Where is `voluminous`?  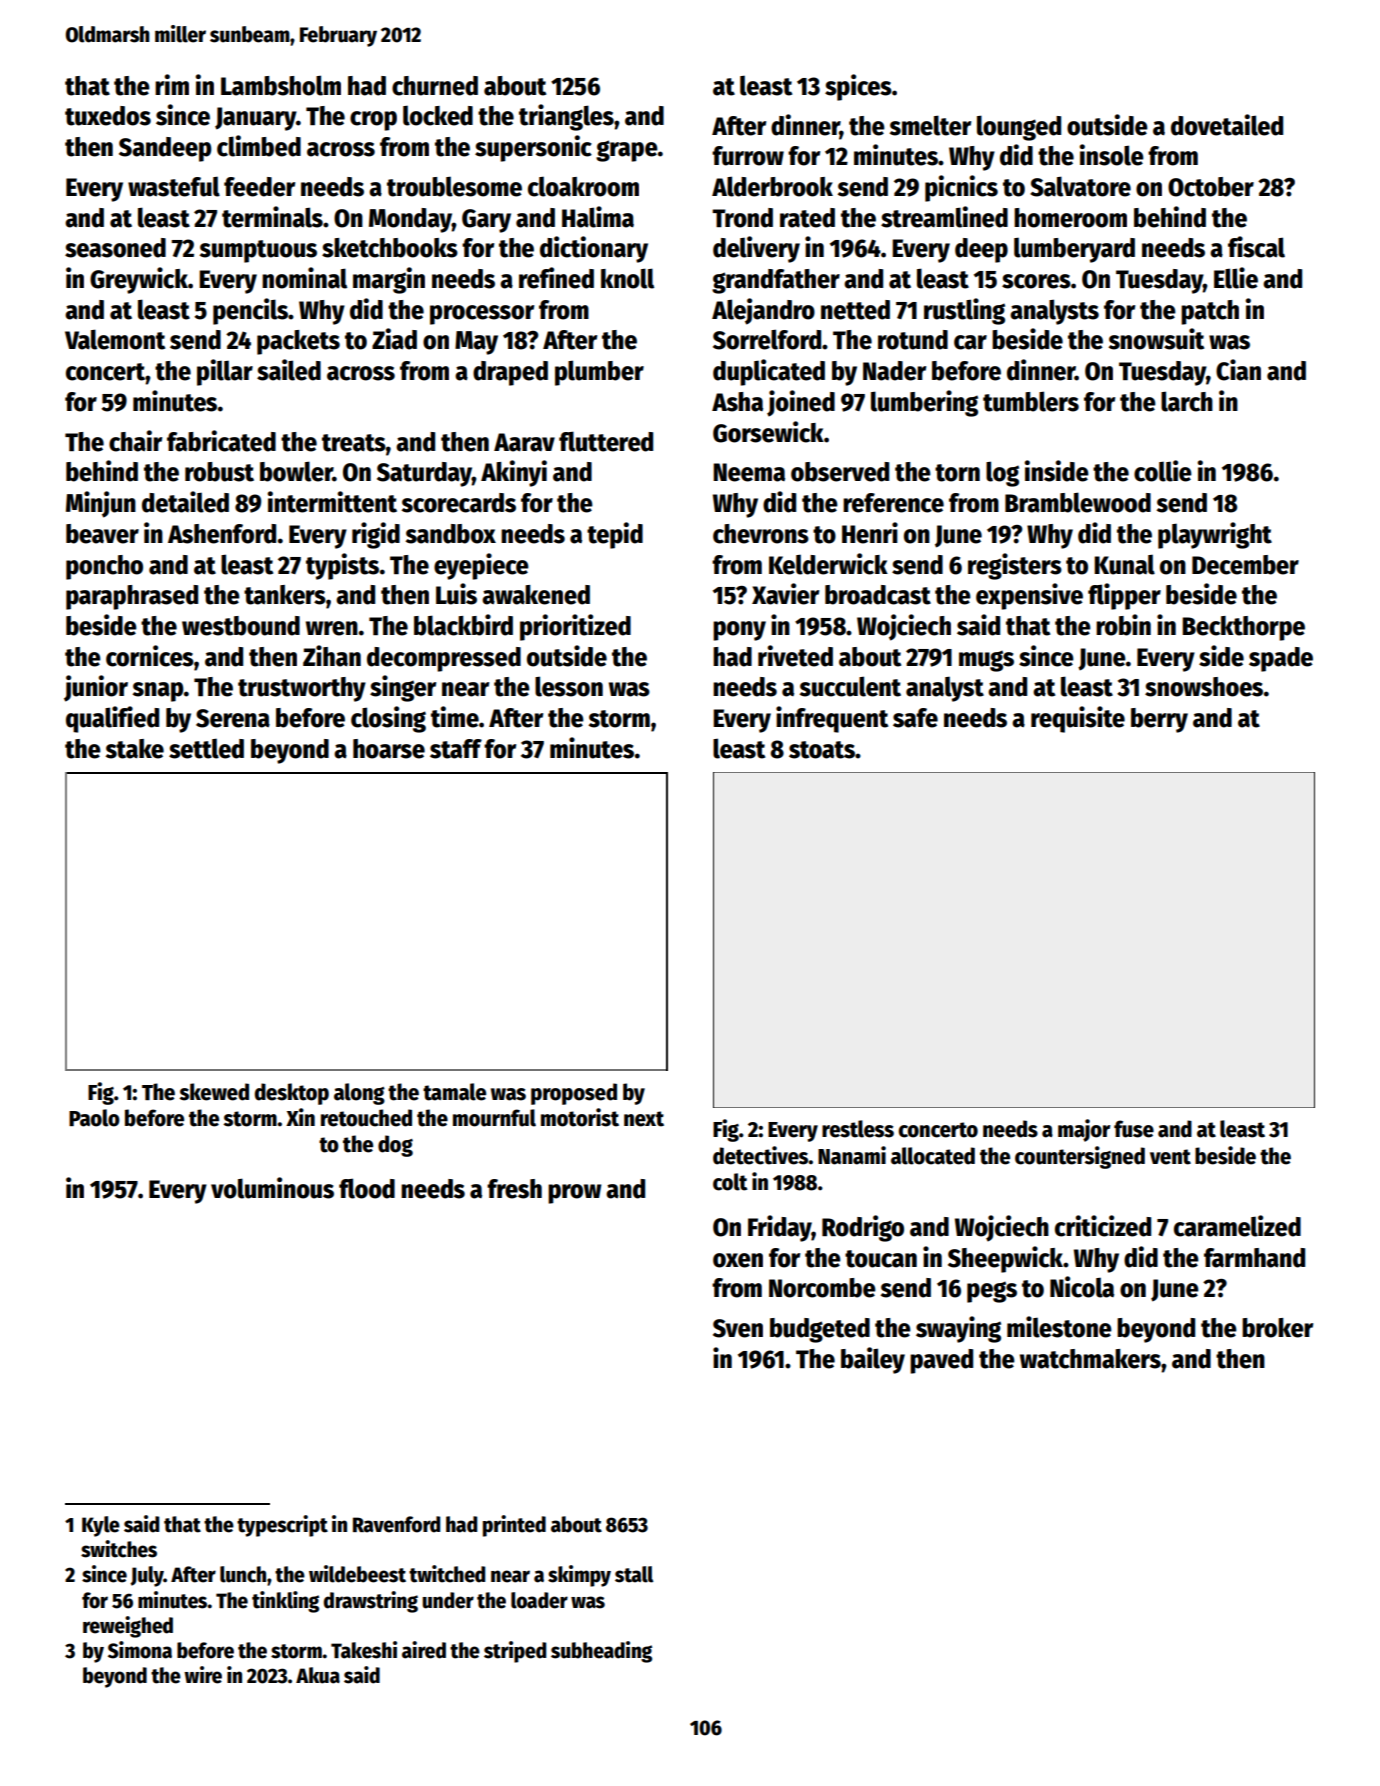 voluminous is located at coordinates (272, 1188).
